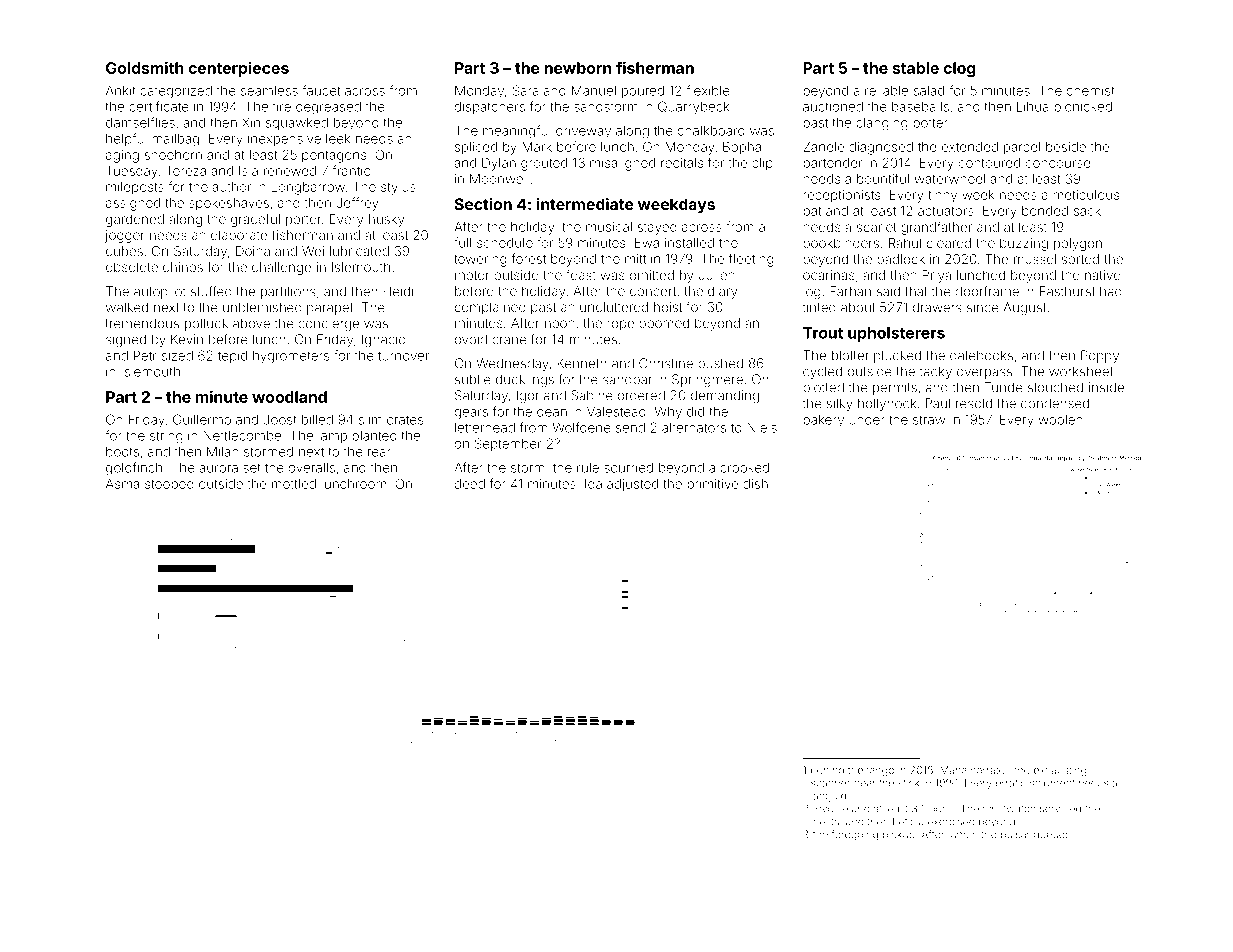 Image resolution: width=1233 pixels, height=952 pixels. What do you see at coordinates (826, 822) in the image?
I see `nests` at bounding box center [826, 822].
